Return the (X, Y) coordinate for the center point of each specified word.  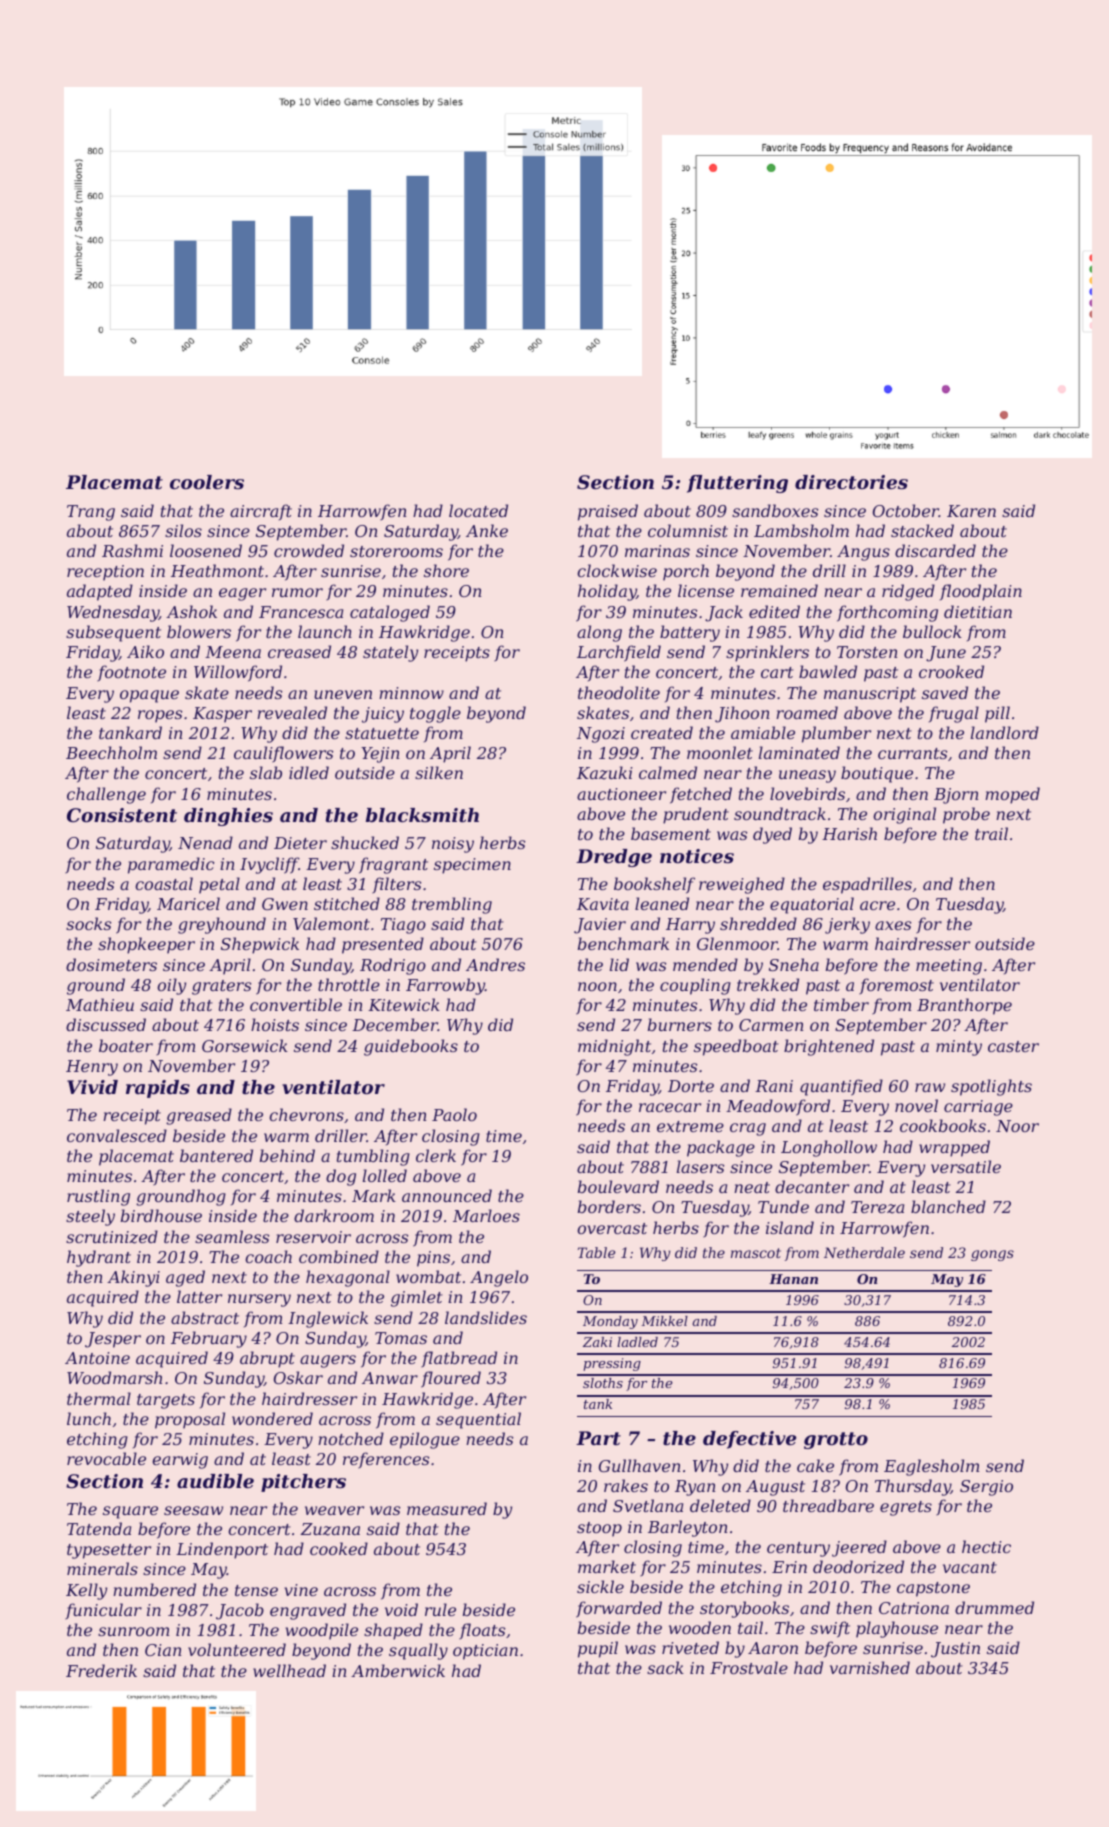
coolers (207, 482)
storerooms (396, 551)
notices (697, 856)
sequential (478, 1420)
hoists (275, 1024)
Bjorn (956, 796)
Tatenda (99, 1528)
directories (851, 482)
